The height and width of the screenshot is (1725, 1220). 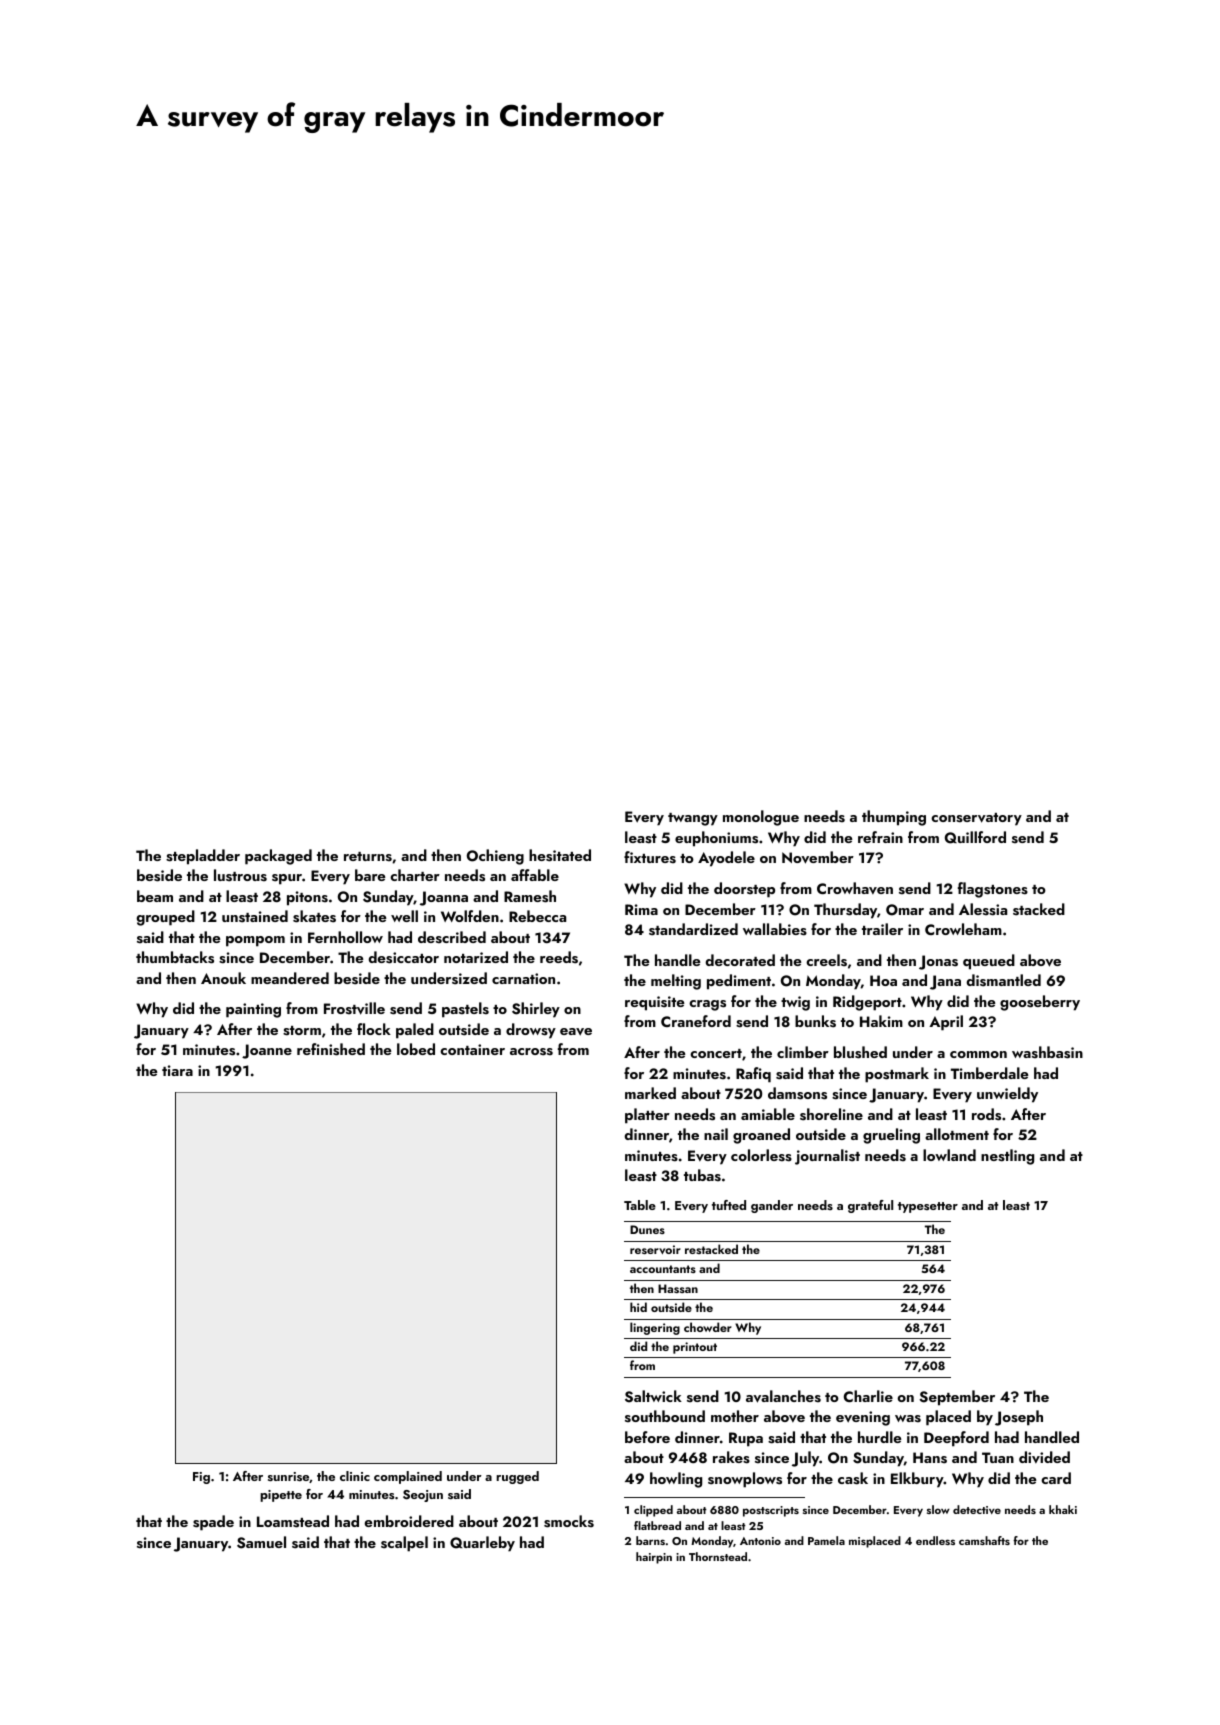 What do you see at coordinates (654, 1558) in the screenshot?
I see `hairpin` at bounding box center [654, 1558].
